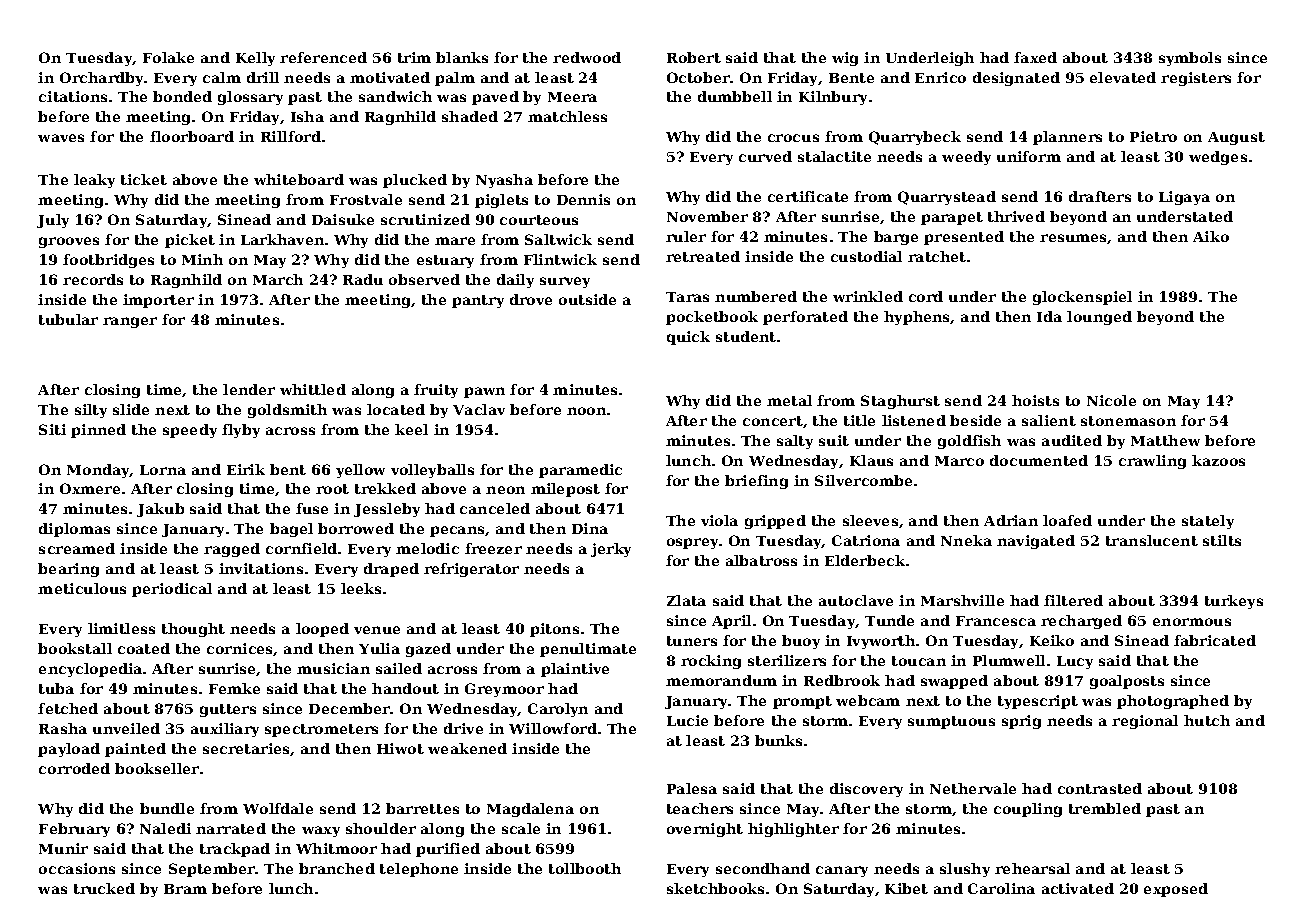  I want to click on scale, so click(521, 828).
